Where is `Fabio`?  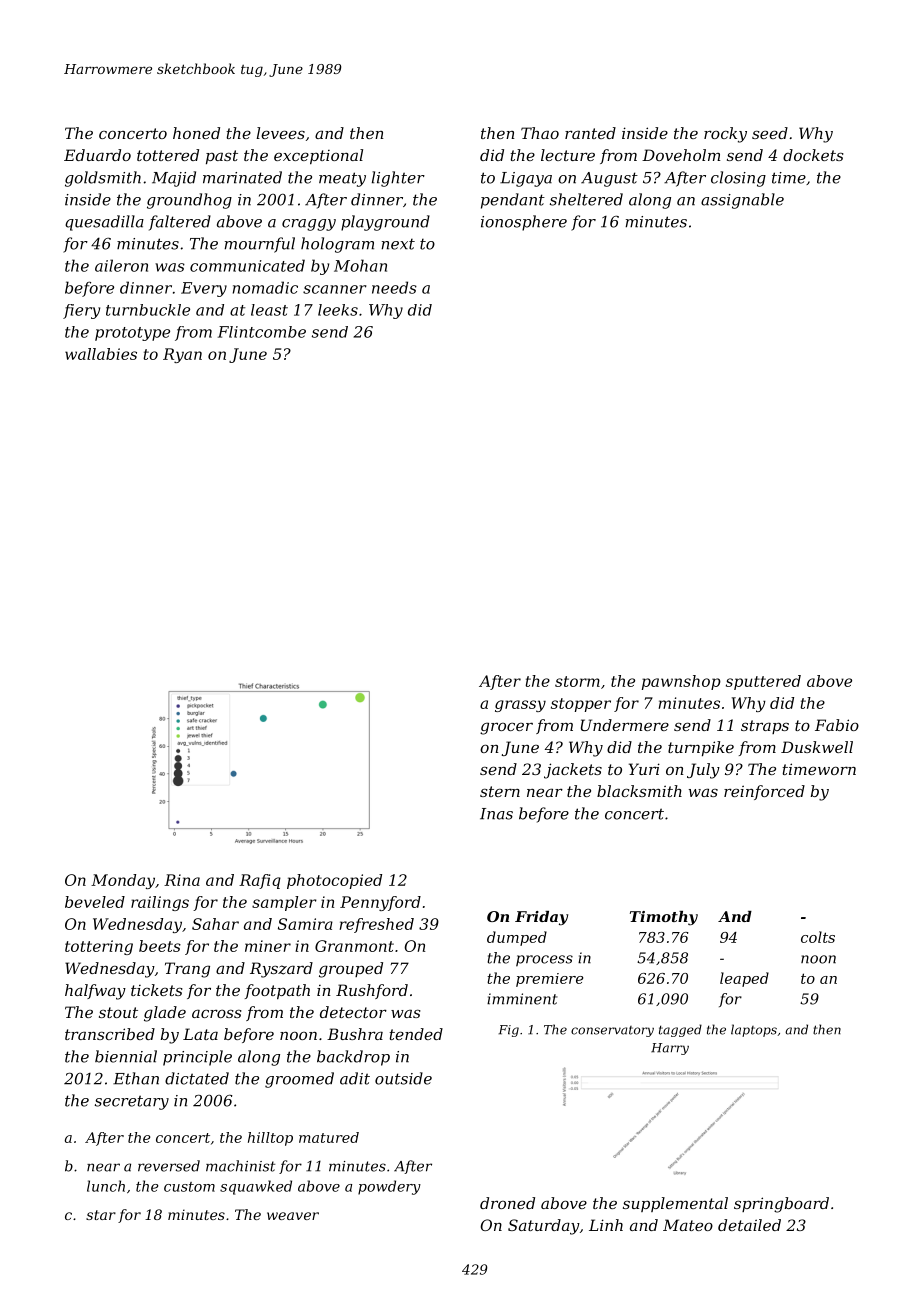
Fabio is located at coordinates (837, 725).
